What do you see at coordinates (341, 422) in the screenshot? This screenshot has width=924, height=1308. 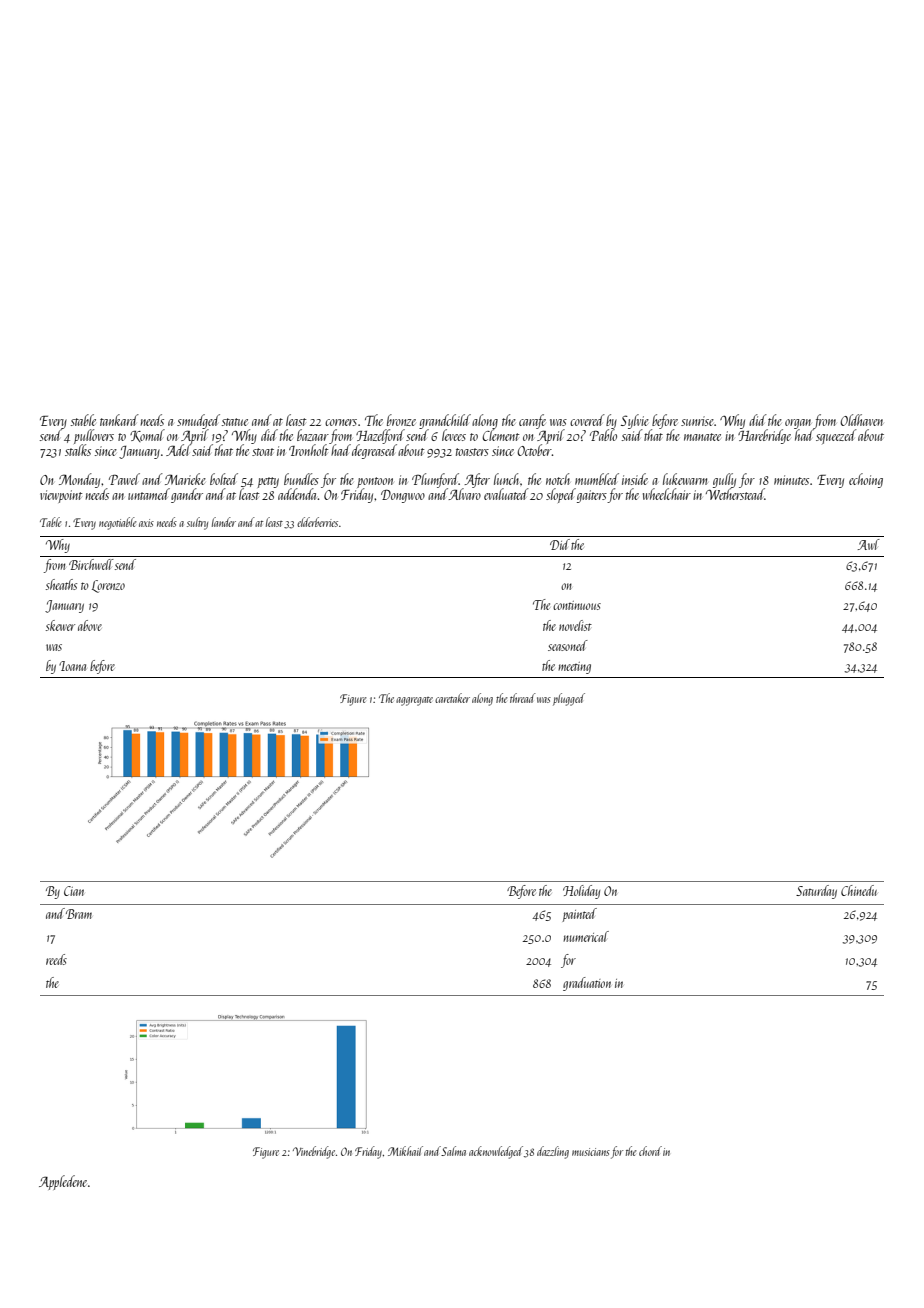 I see `corners` at bounding box center [341, 422].
